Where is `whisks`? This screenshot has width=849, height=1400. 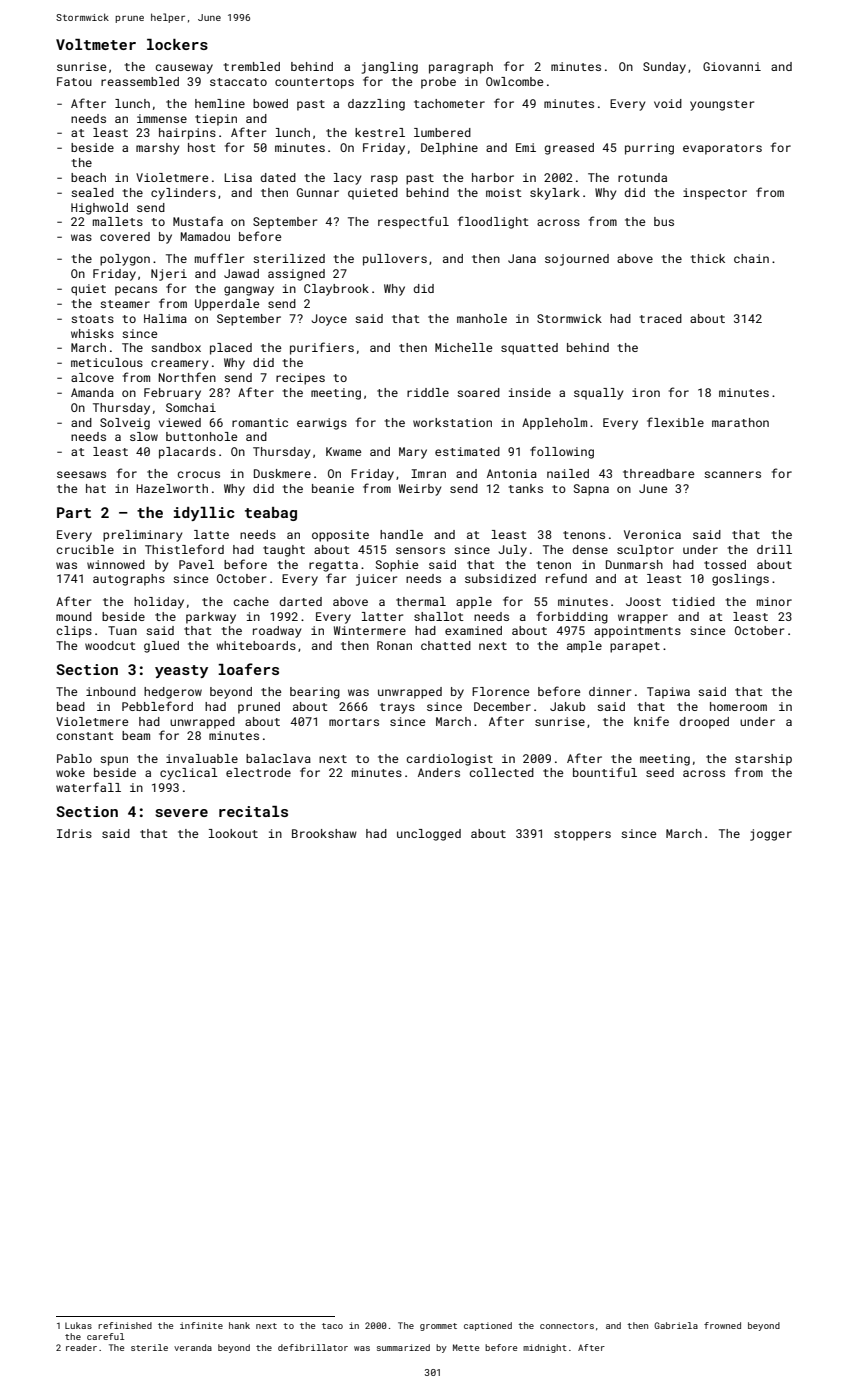 whisks is located at coordinates (92, 333).
